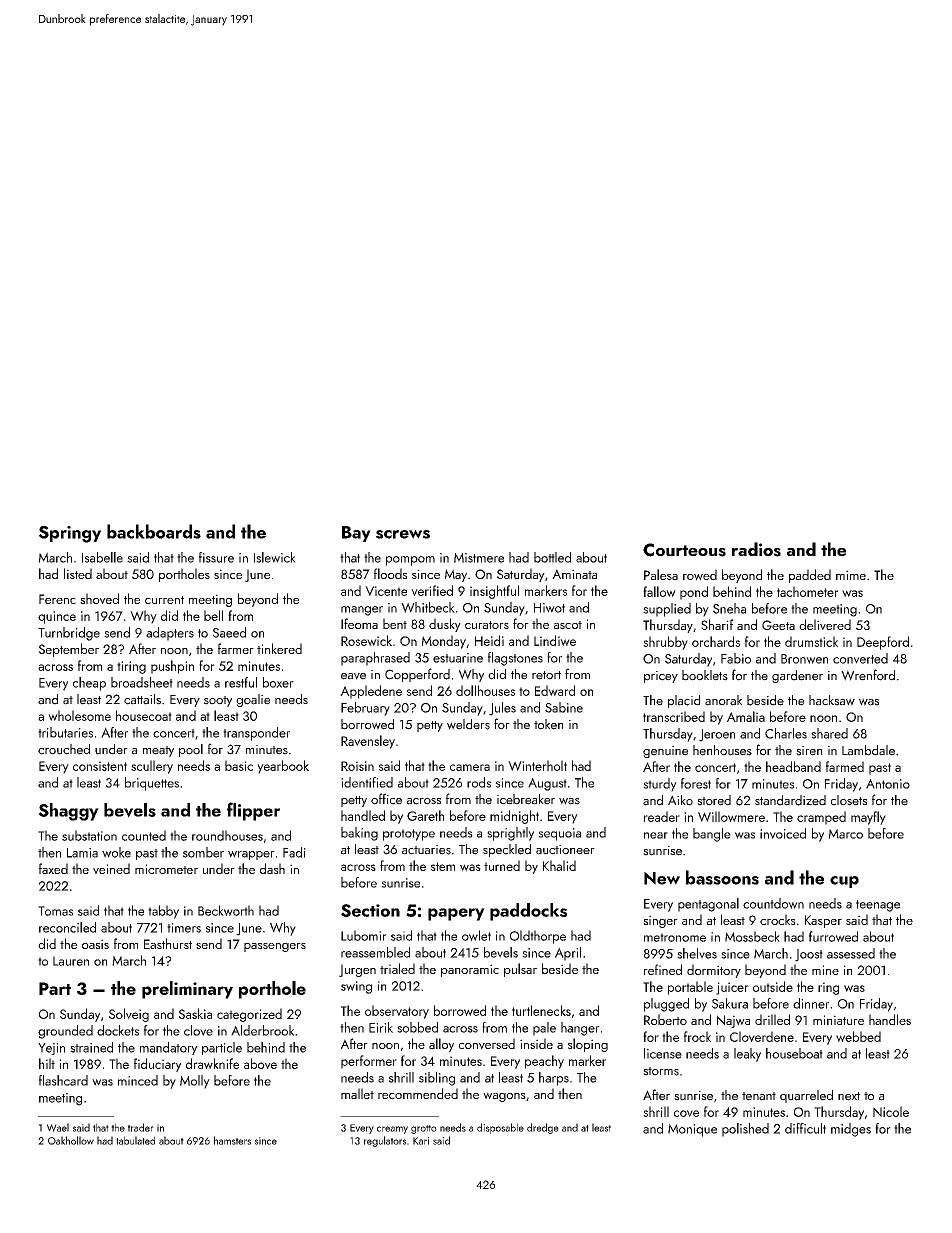  I want to click on standardized, so click(790, 800).
